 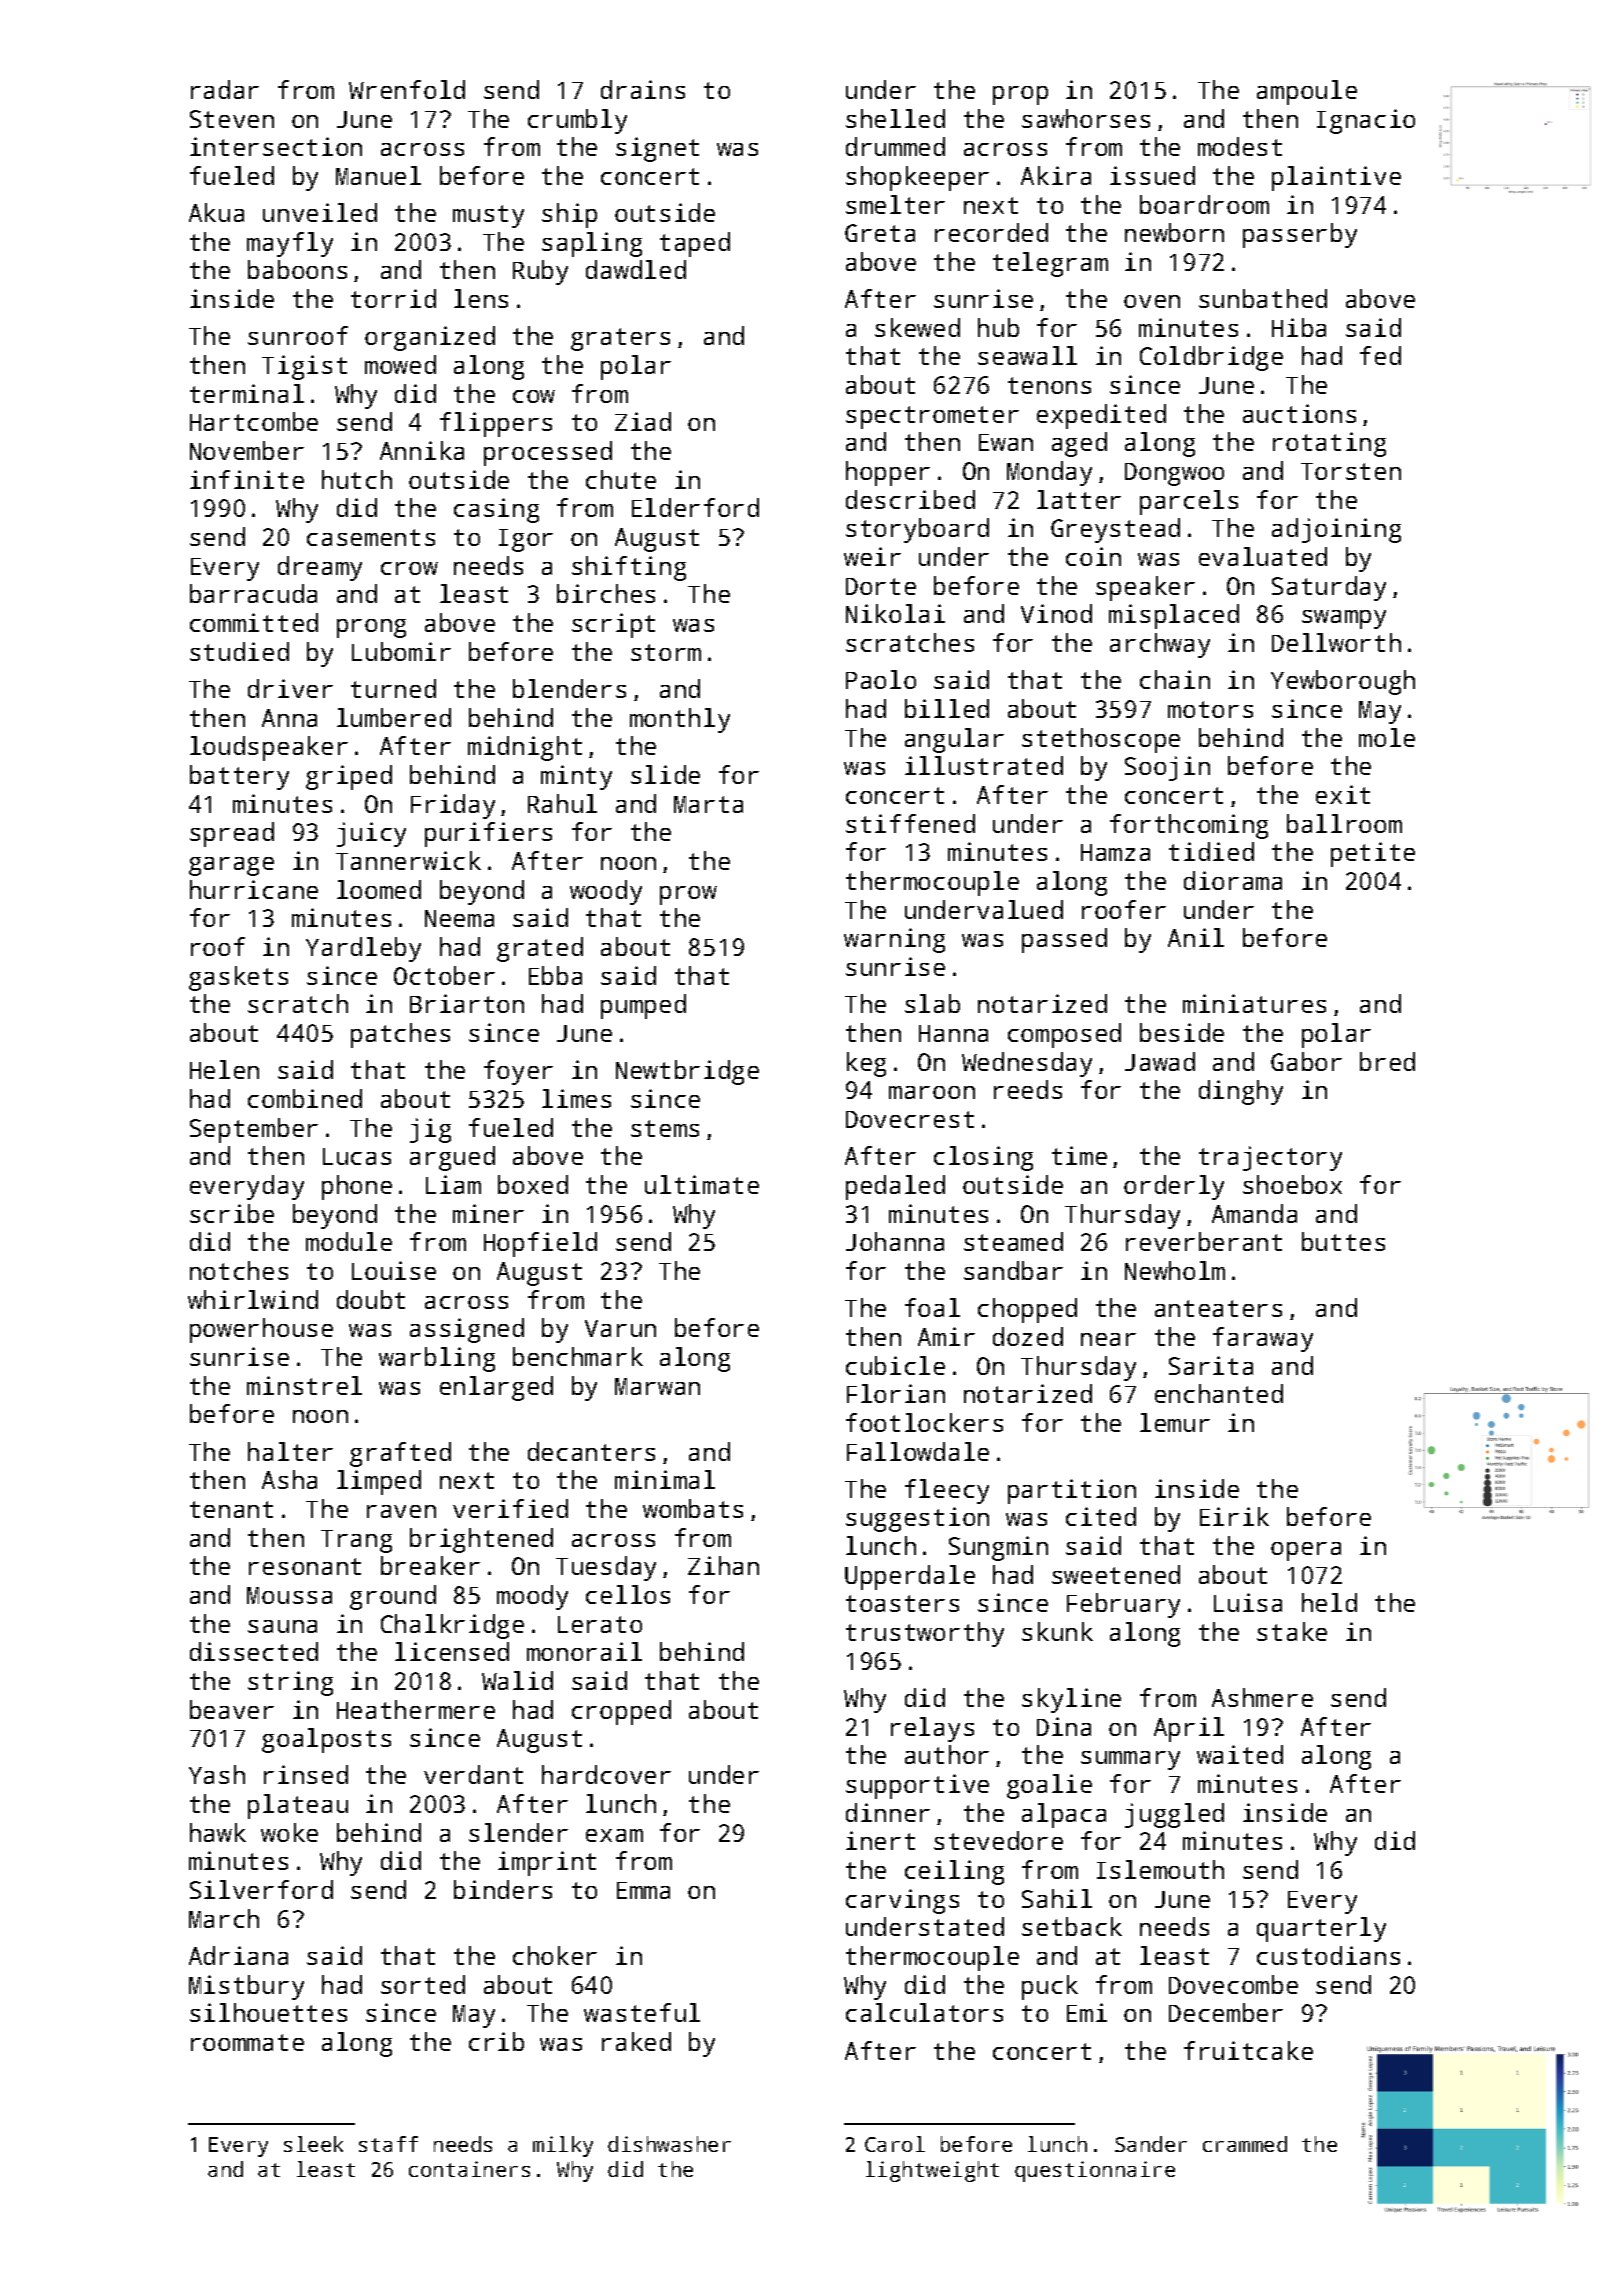 I want to click on sleek, so click(x=313, y=2144).
